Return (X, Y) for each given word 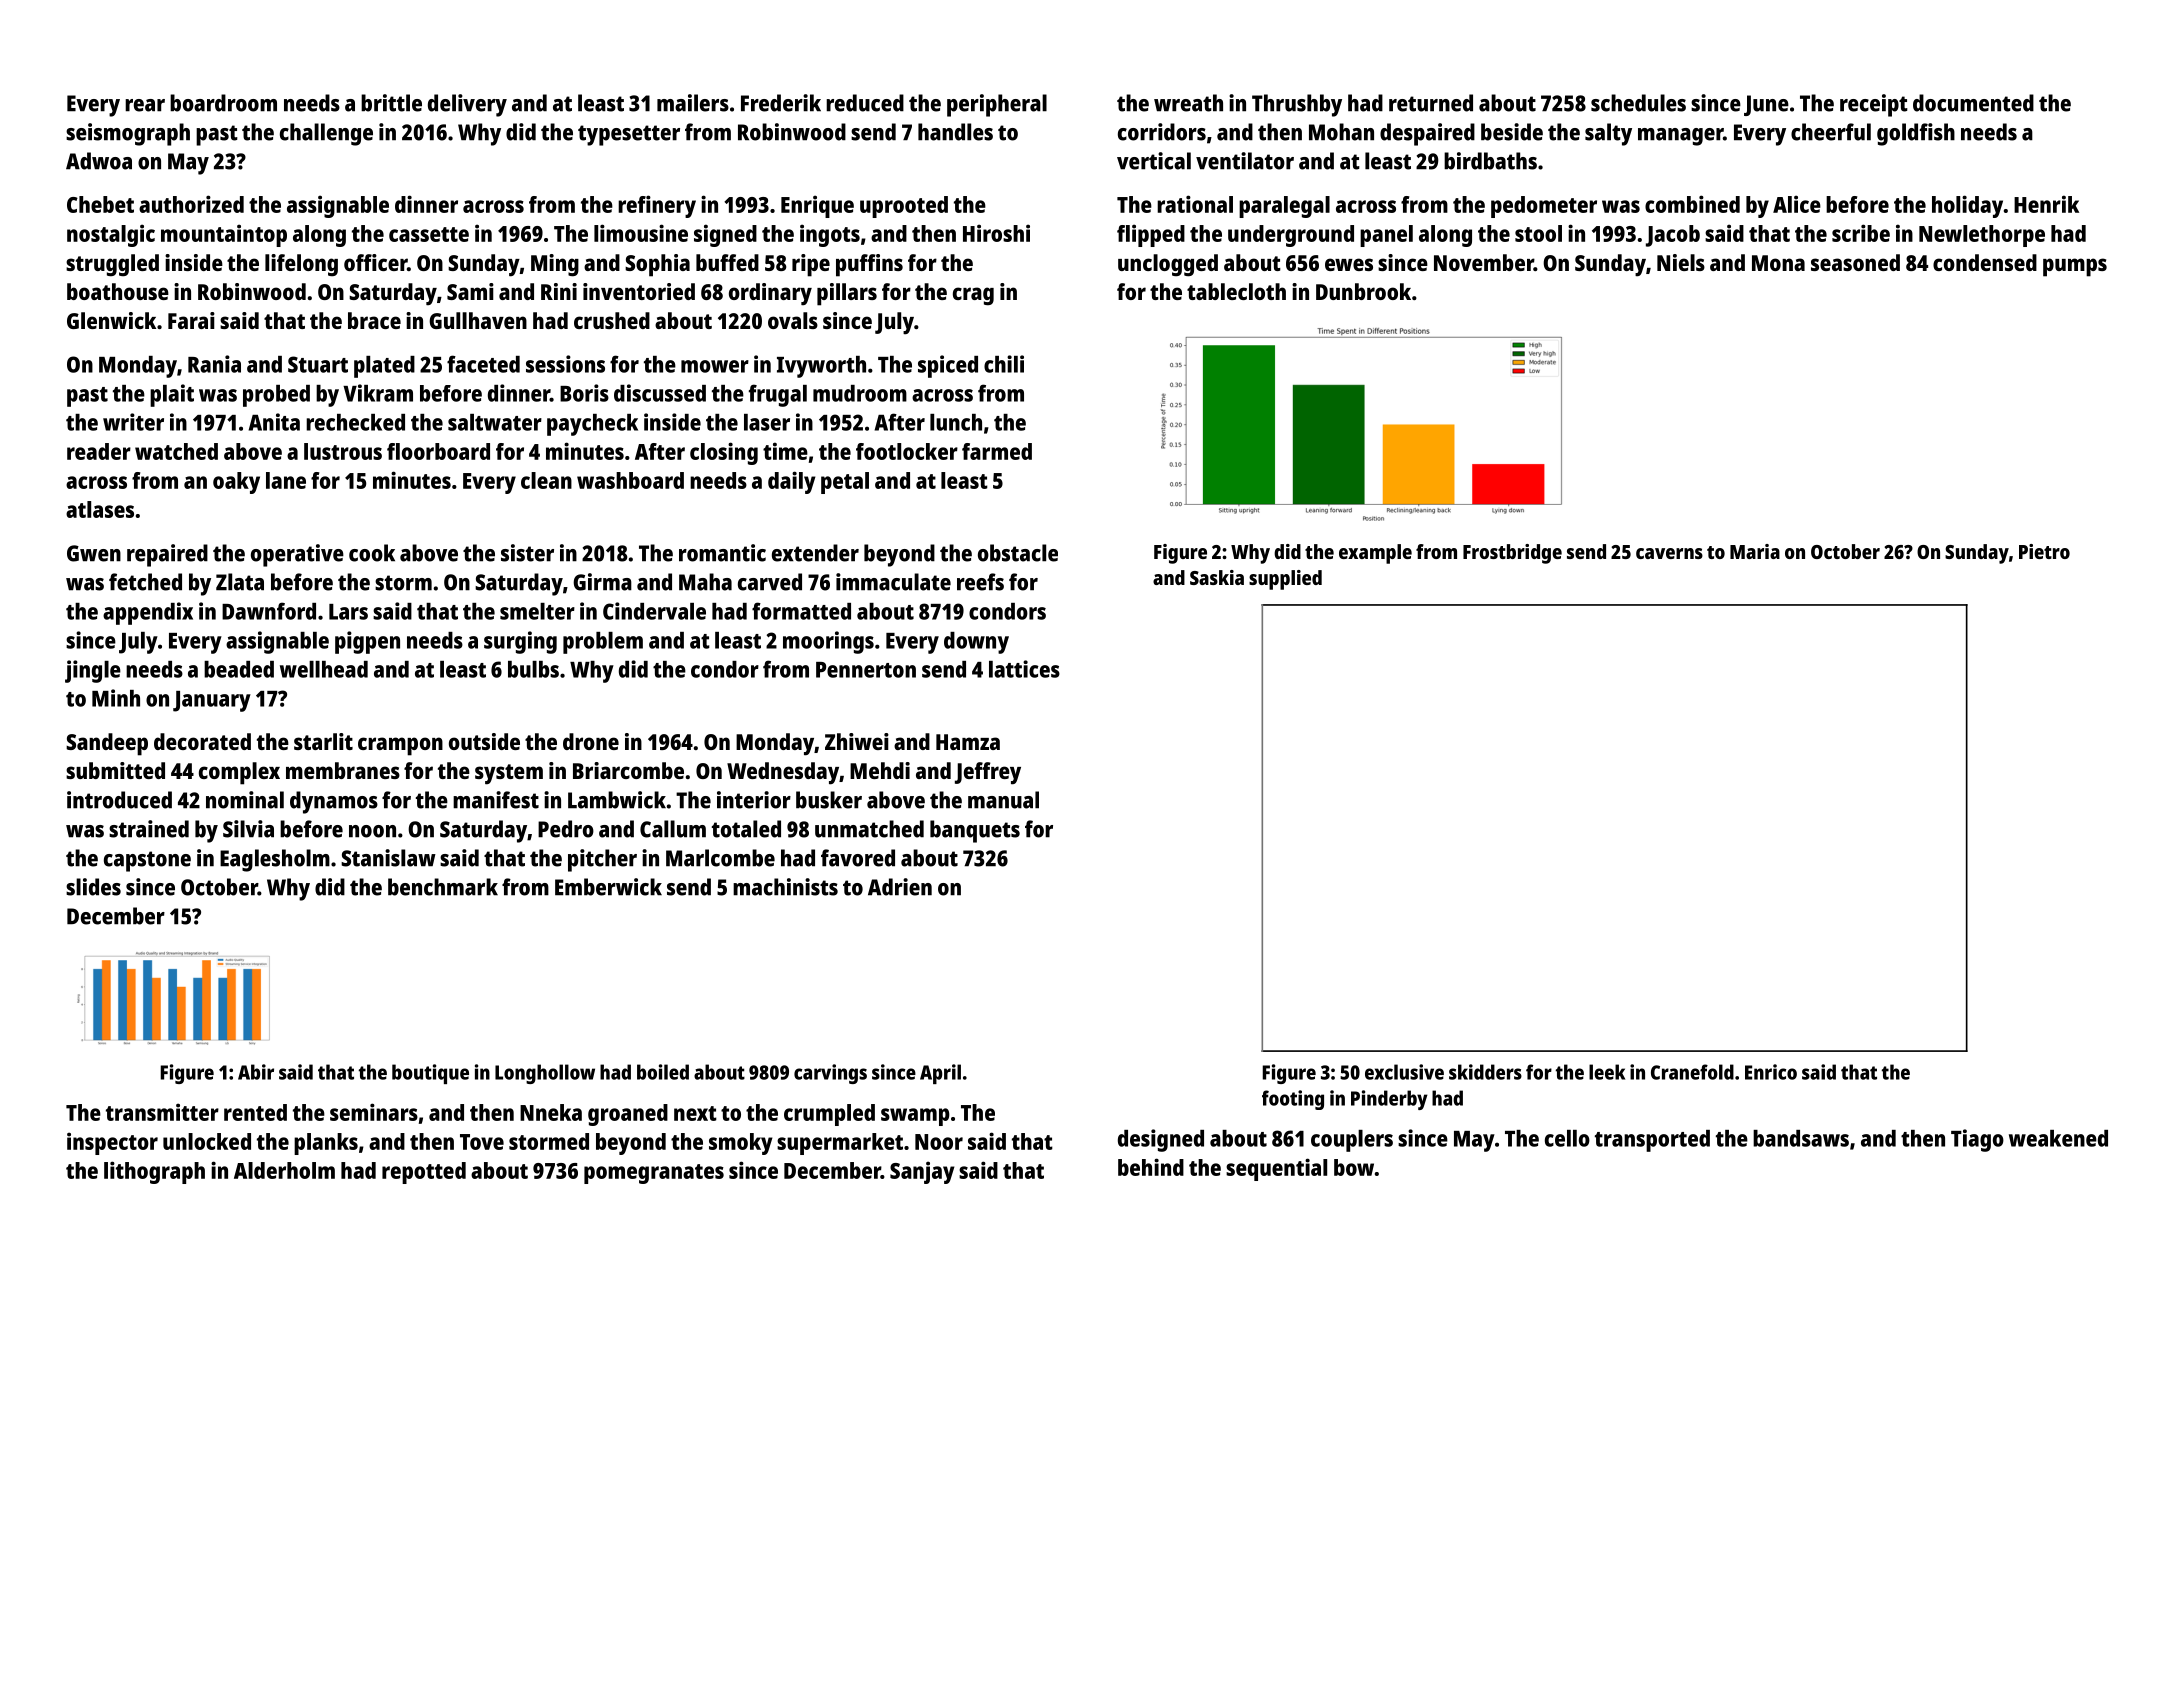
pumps (2075, 267)
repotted (424, 1173)
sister (527, 553)
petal (845, 483)
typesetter (629, 135)
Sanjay (922, 1172)
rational (1195, 204)
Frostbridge (1512, 554)
